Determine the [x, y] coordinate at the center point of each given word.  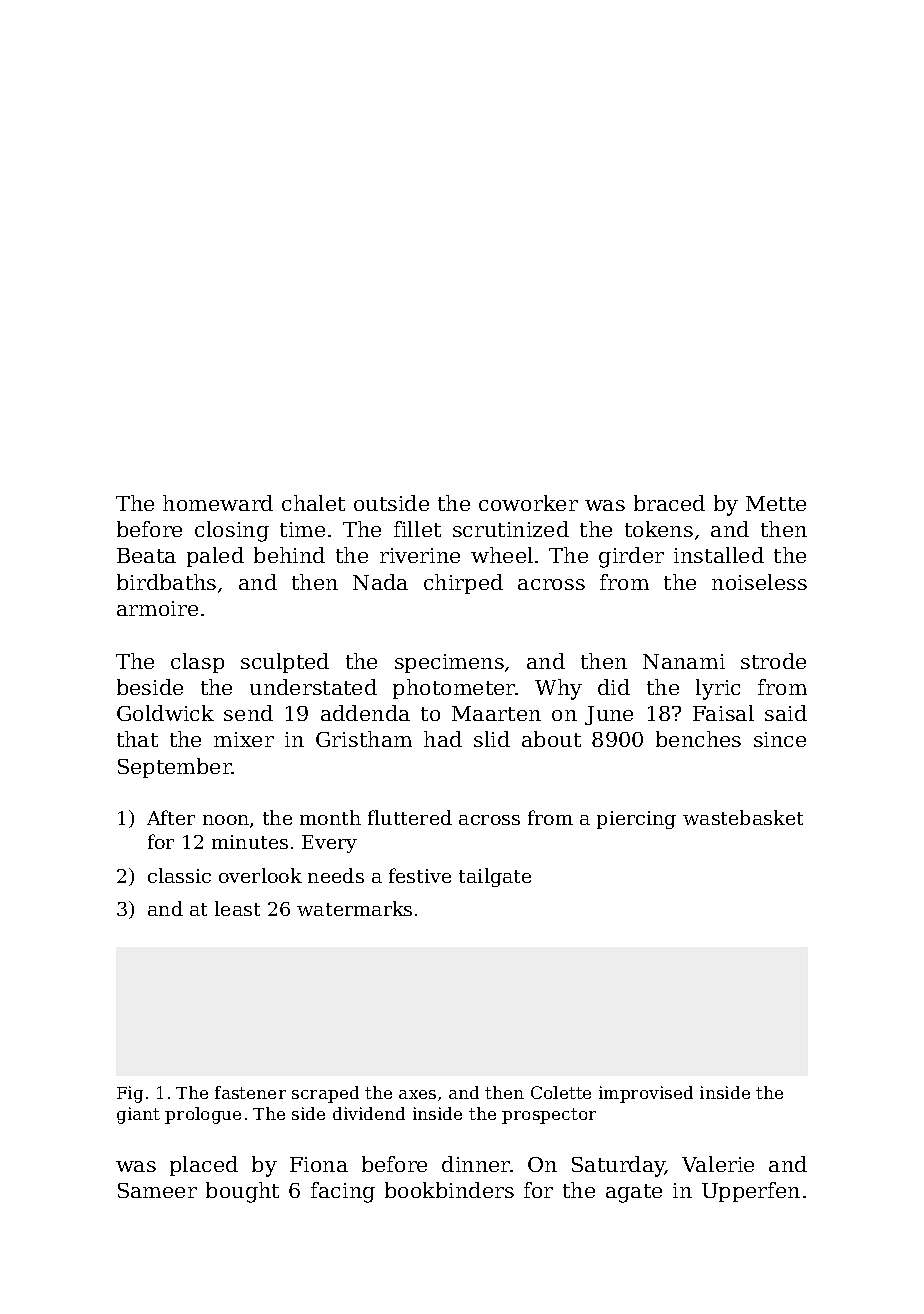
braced [669, 503]
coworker [528, 503]
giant [138, 1115]
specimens [449, 663]
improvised [646, 1094]
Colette [561, 1092]
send [248, 713]
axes [417, 1094]
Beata [146, 555]
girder [631, 557]
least [237, 908]
